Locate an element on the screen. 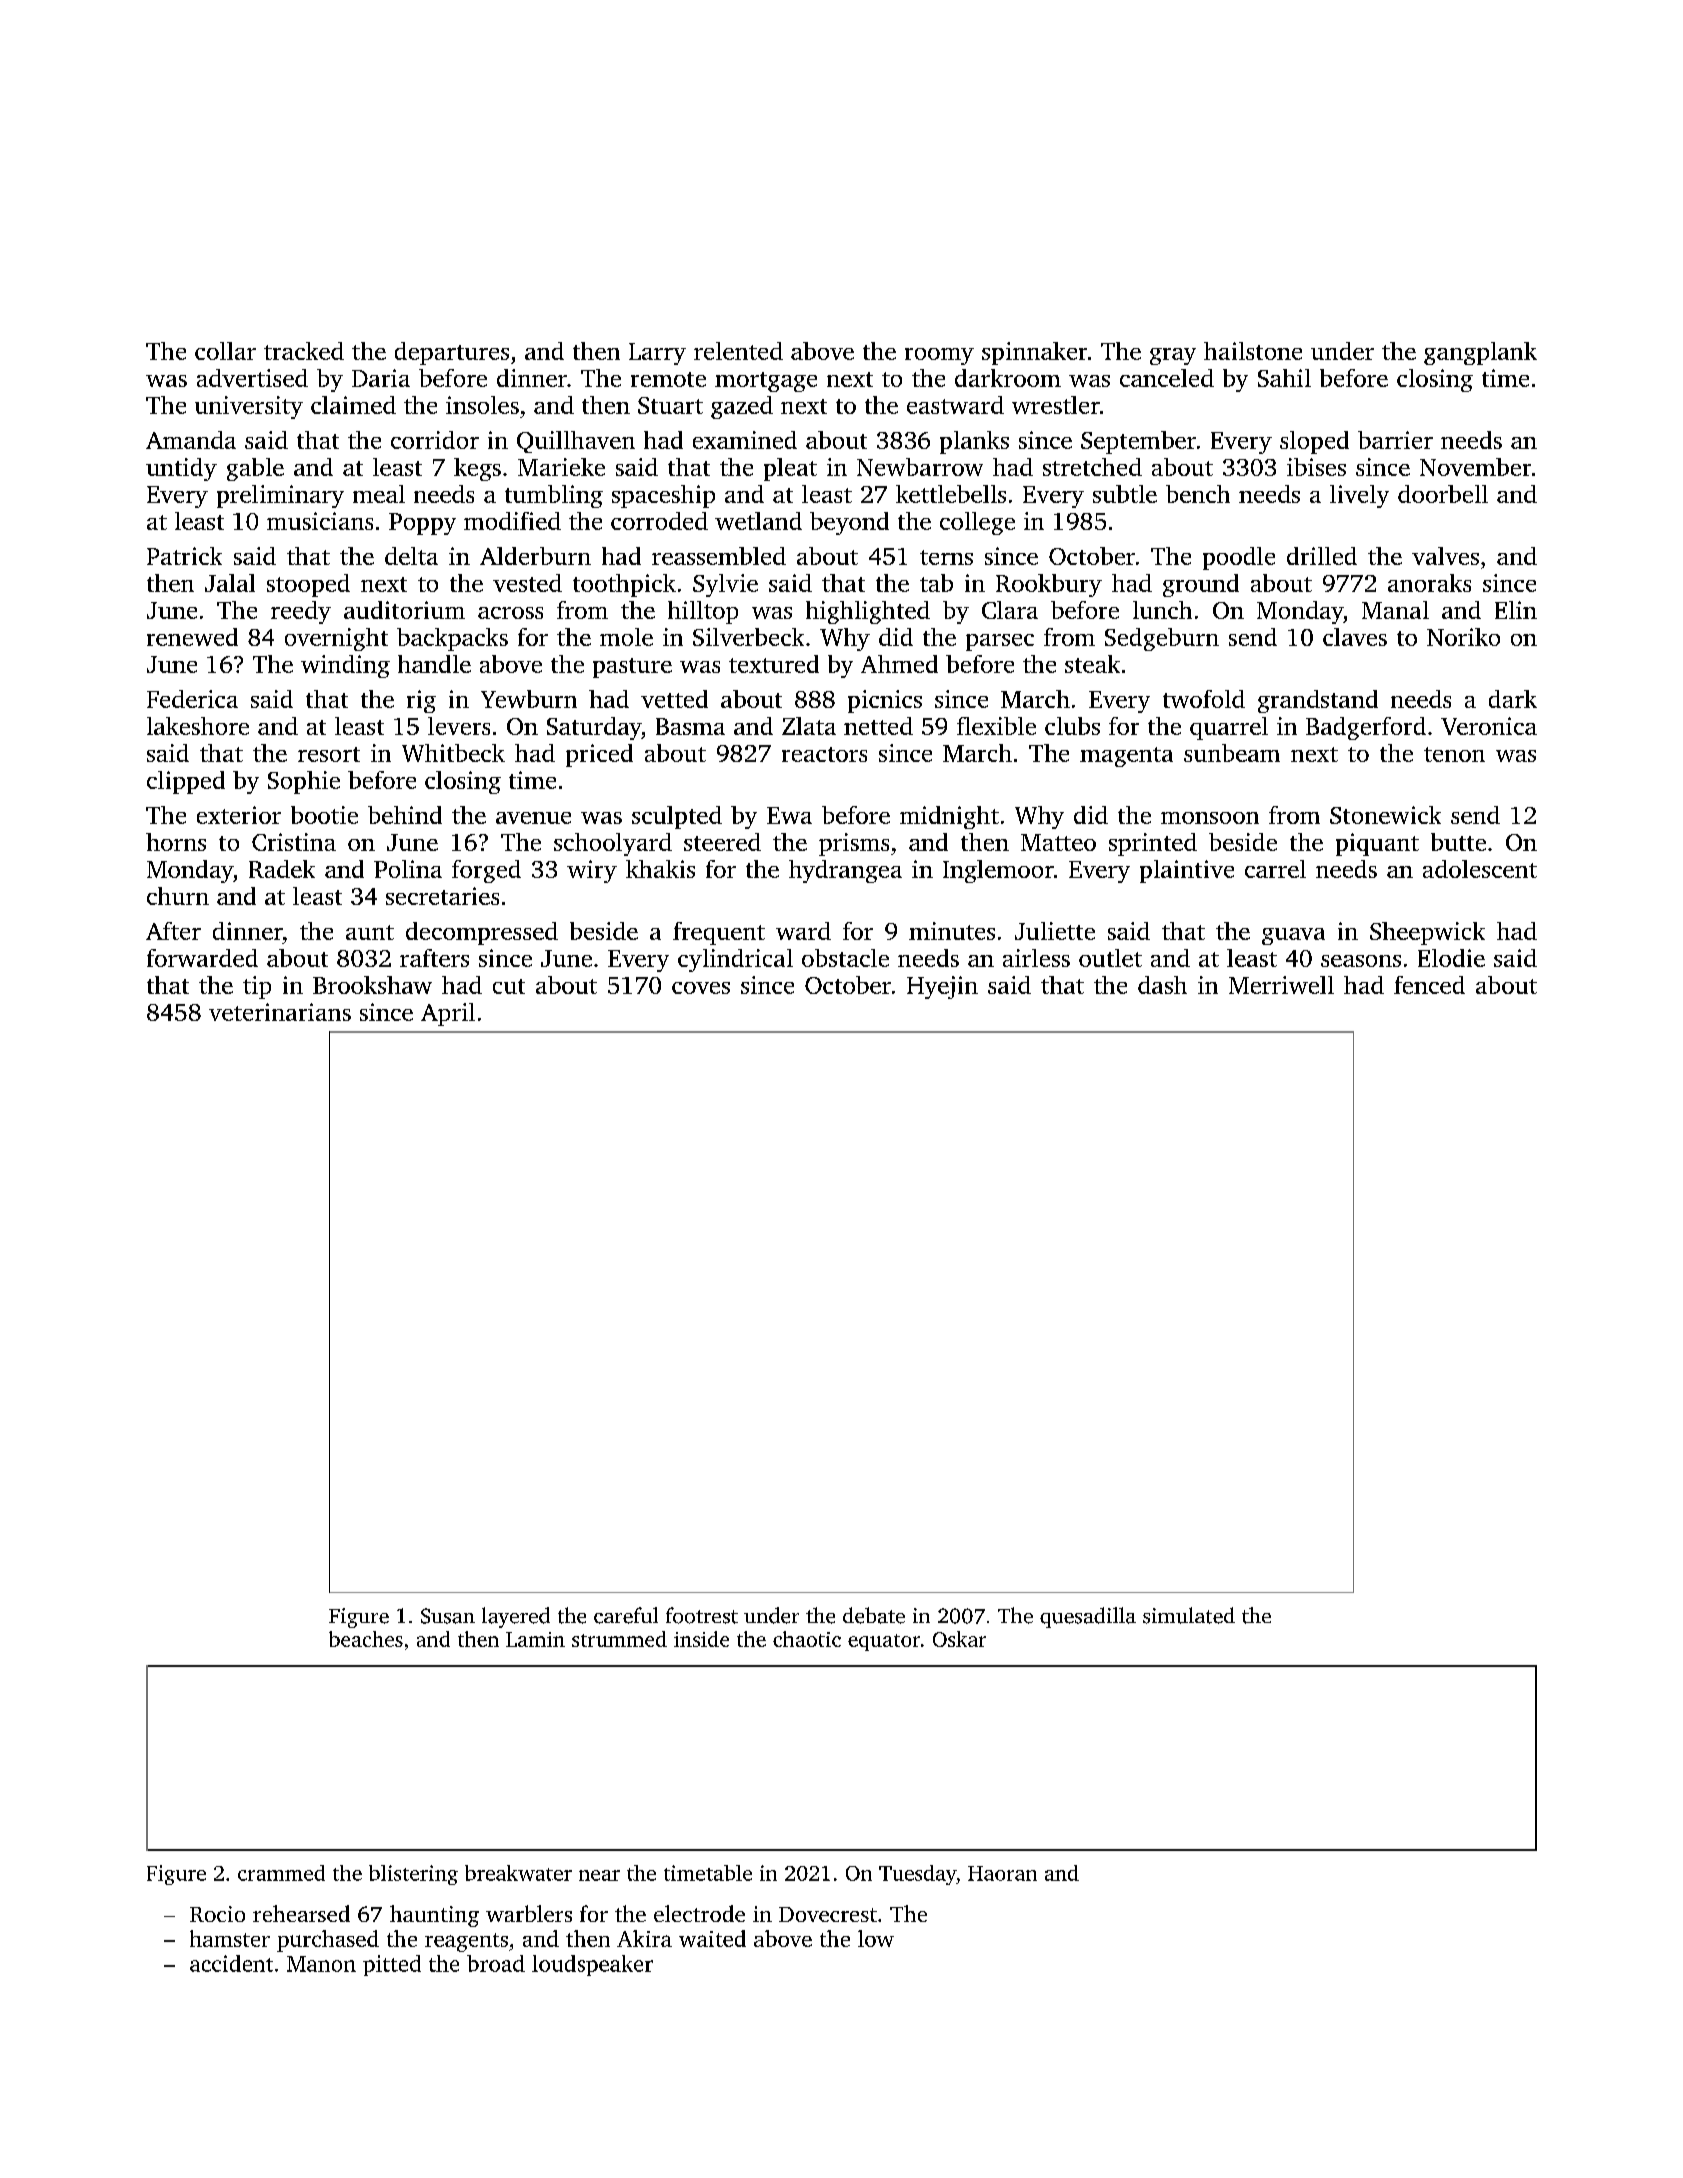  musicians is located at coordinates (320, 521).
